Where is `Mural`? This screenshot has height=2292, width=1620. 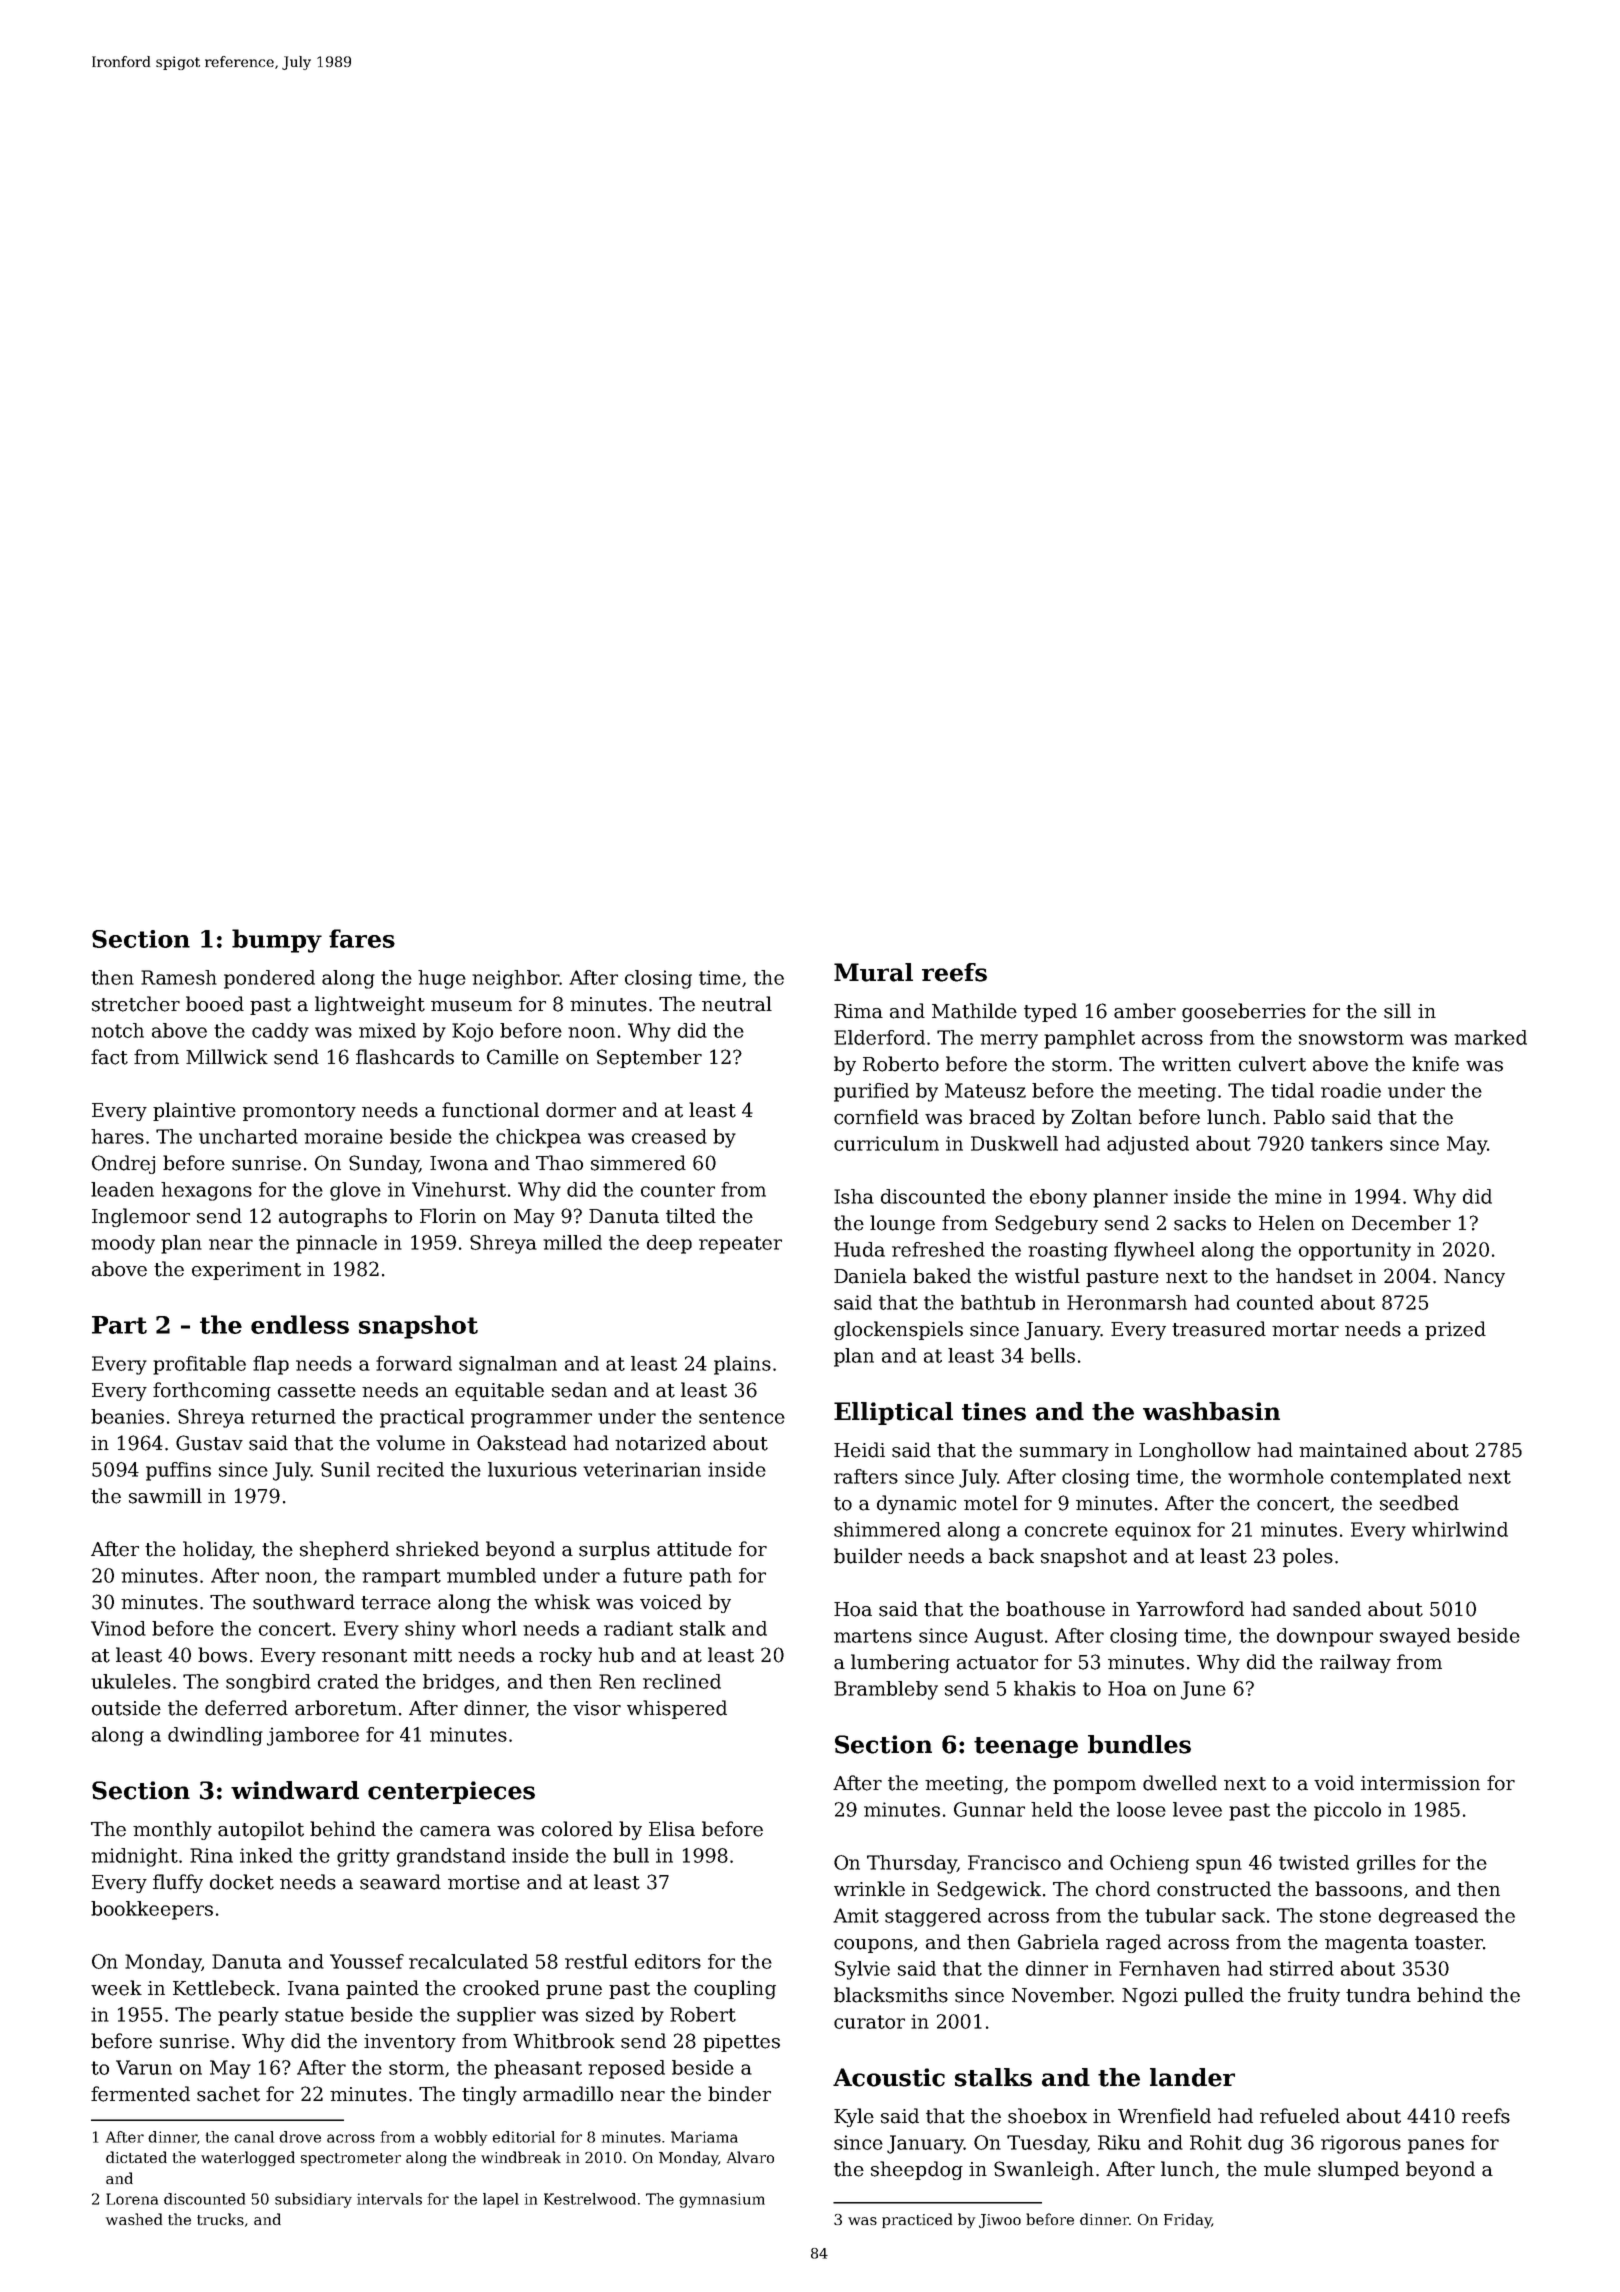
Mural is located at coordinates (873, 972).
